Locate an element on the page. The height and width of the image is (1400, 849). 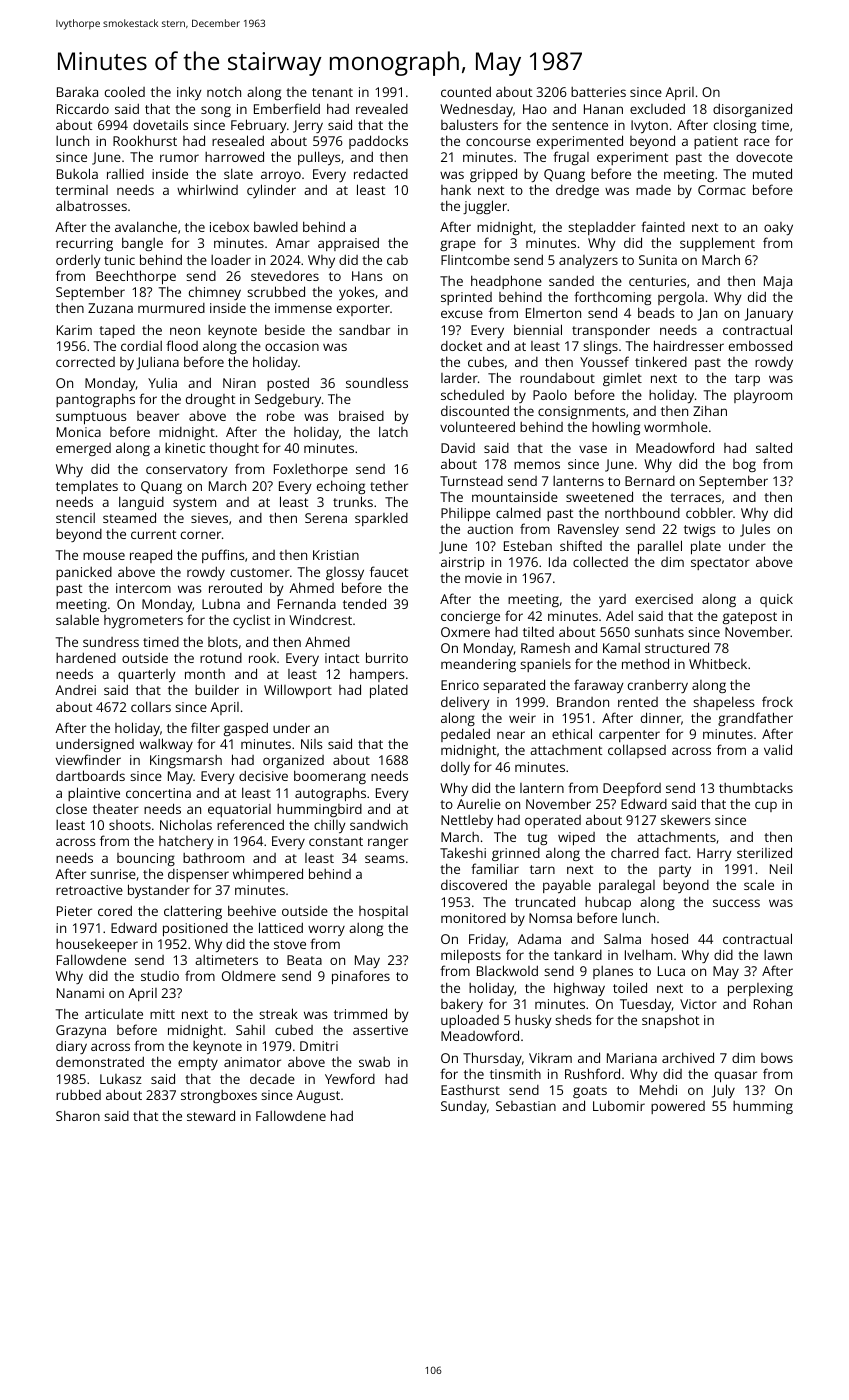
cup is located at coordinates (766, 806).
